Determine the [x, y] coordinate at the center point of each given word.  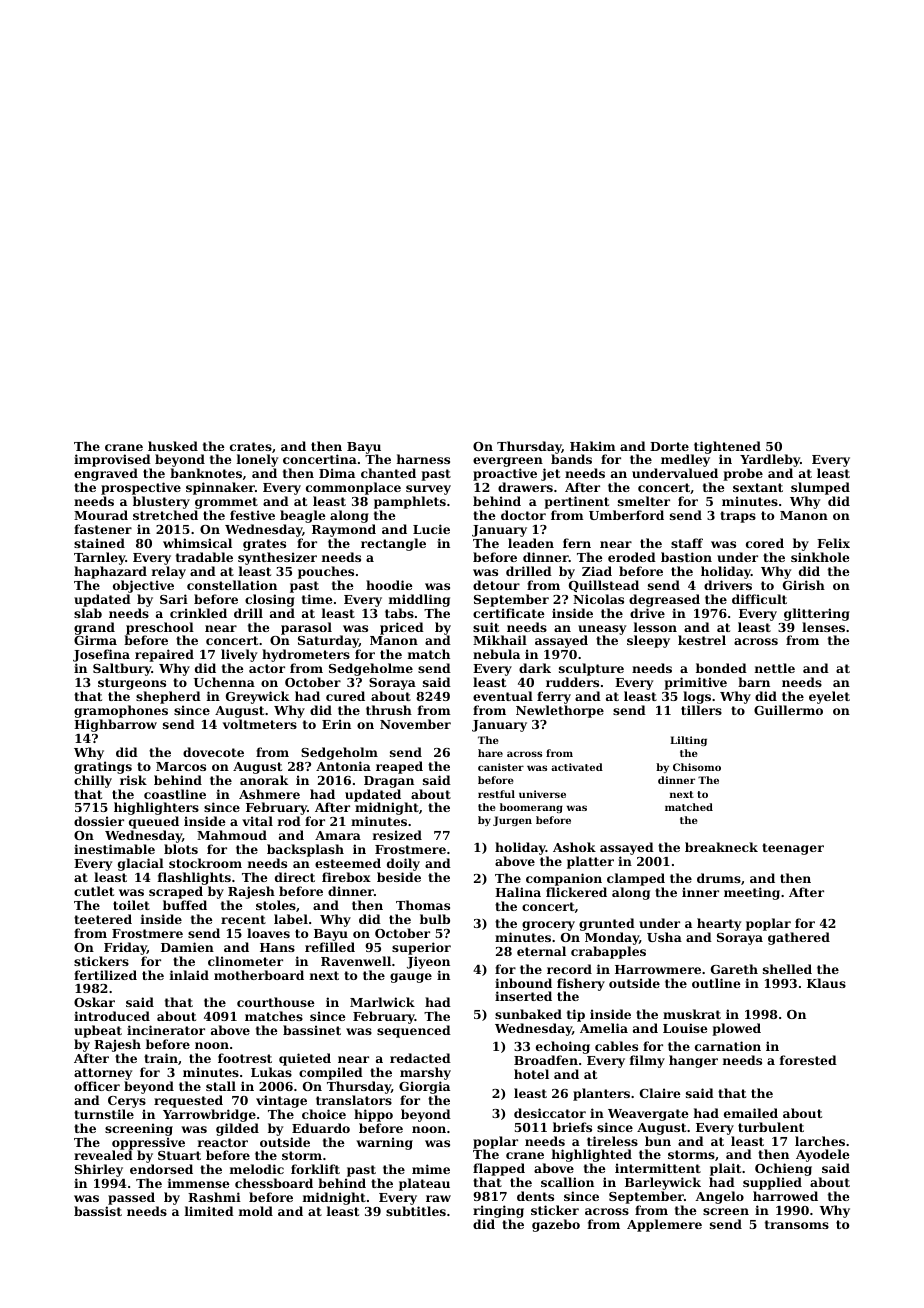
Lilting [688, 741]
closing [270, 600]
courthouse [275, 1002]
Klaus [826, 983]
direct [295, 877]
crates [251, 446]
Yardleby [770, 461]
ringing [498, 1211]
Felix [833, 543]
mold [256, 1211]
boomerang [531, 808]
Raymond [344, 530]
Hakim [593, 446]
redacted [420, 1058]
